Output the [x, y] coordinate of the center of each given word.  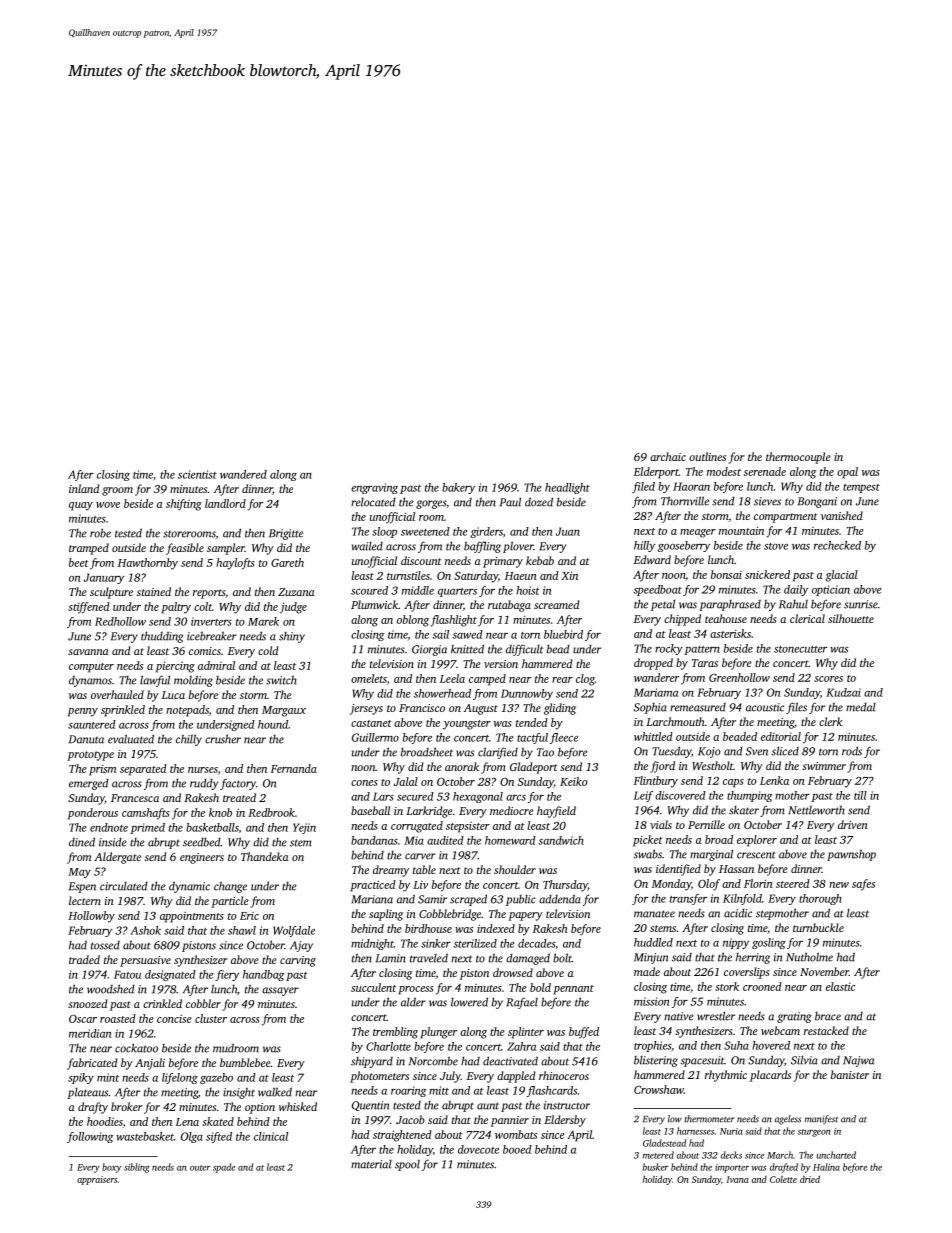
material [371, 1164]
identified [678, 870]
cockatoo [136, 1048]
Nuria [731, 1131]
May [79, 873]
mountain [741, 530]
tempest [861, 488]
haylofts [235, 564]
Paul [510, 502]
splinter [526, 1033]
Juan [568, 531]
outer [200, 1168]
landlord [225, 503]
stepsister [468, 827]
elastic [840, 986]
